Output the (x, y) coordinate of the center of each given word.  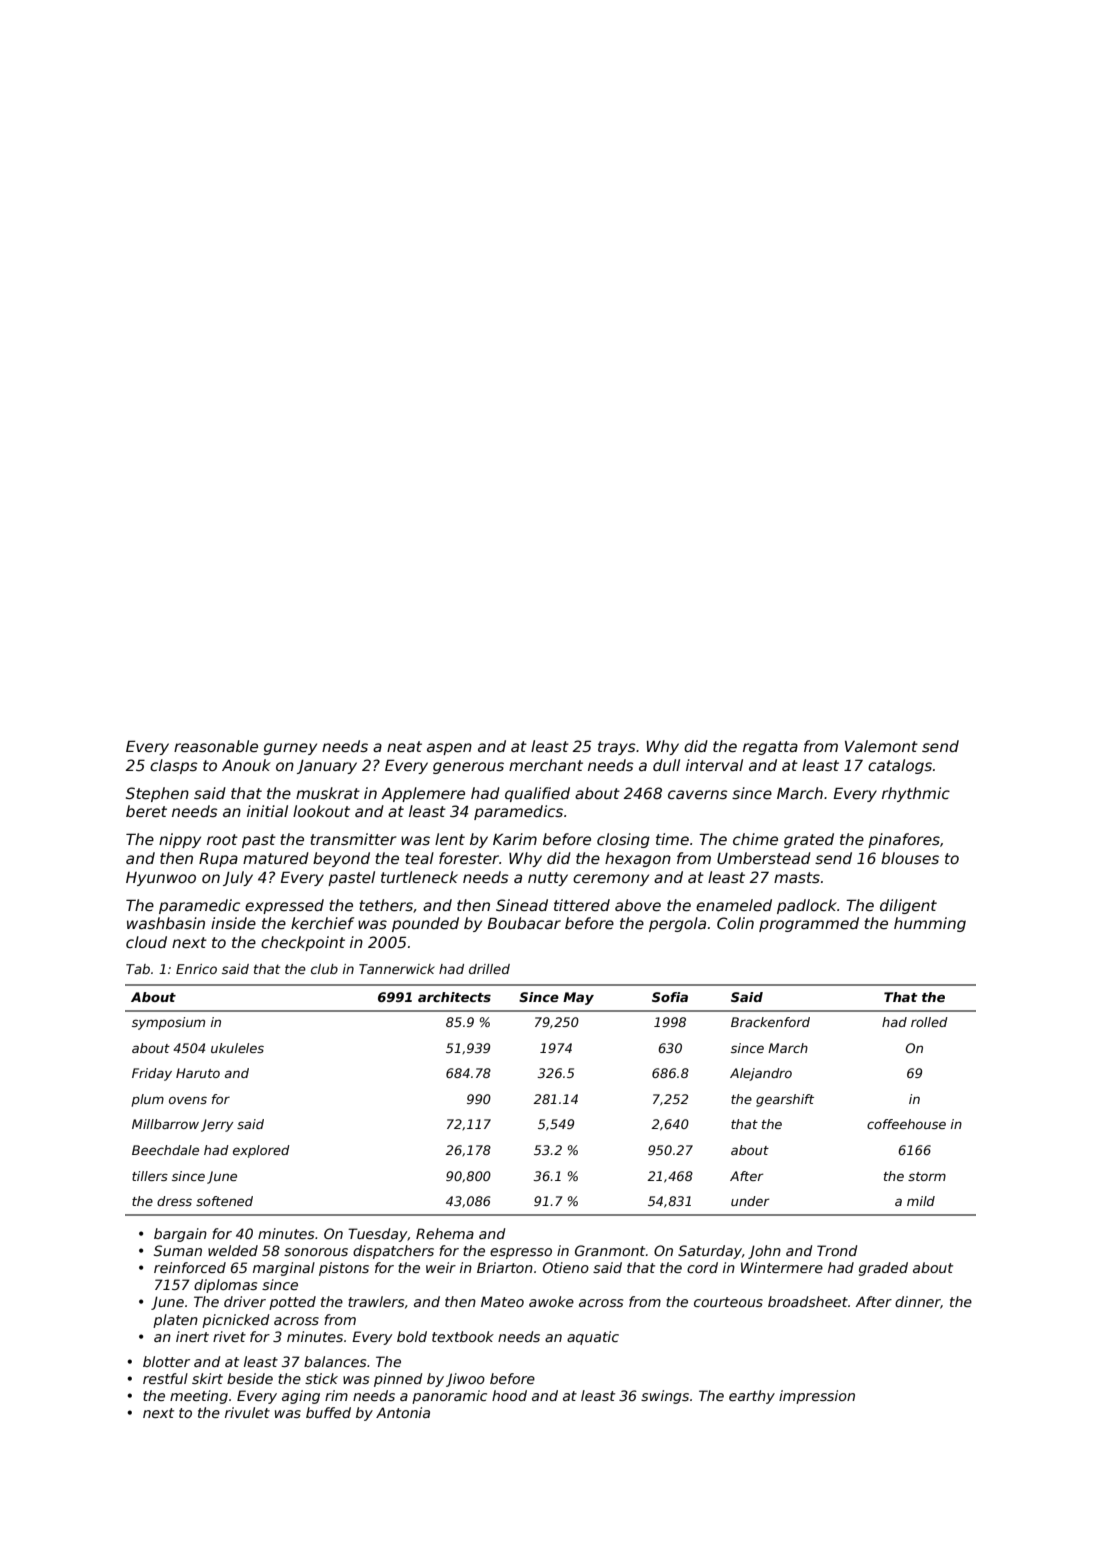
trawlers (376, 1301)
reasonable (216, 746)
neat (404, 746)
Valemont (881, 746)
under (750, 1201)
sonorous (316, 1252)
